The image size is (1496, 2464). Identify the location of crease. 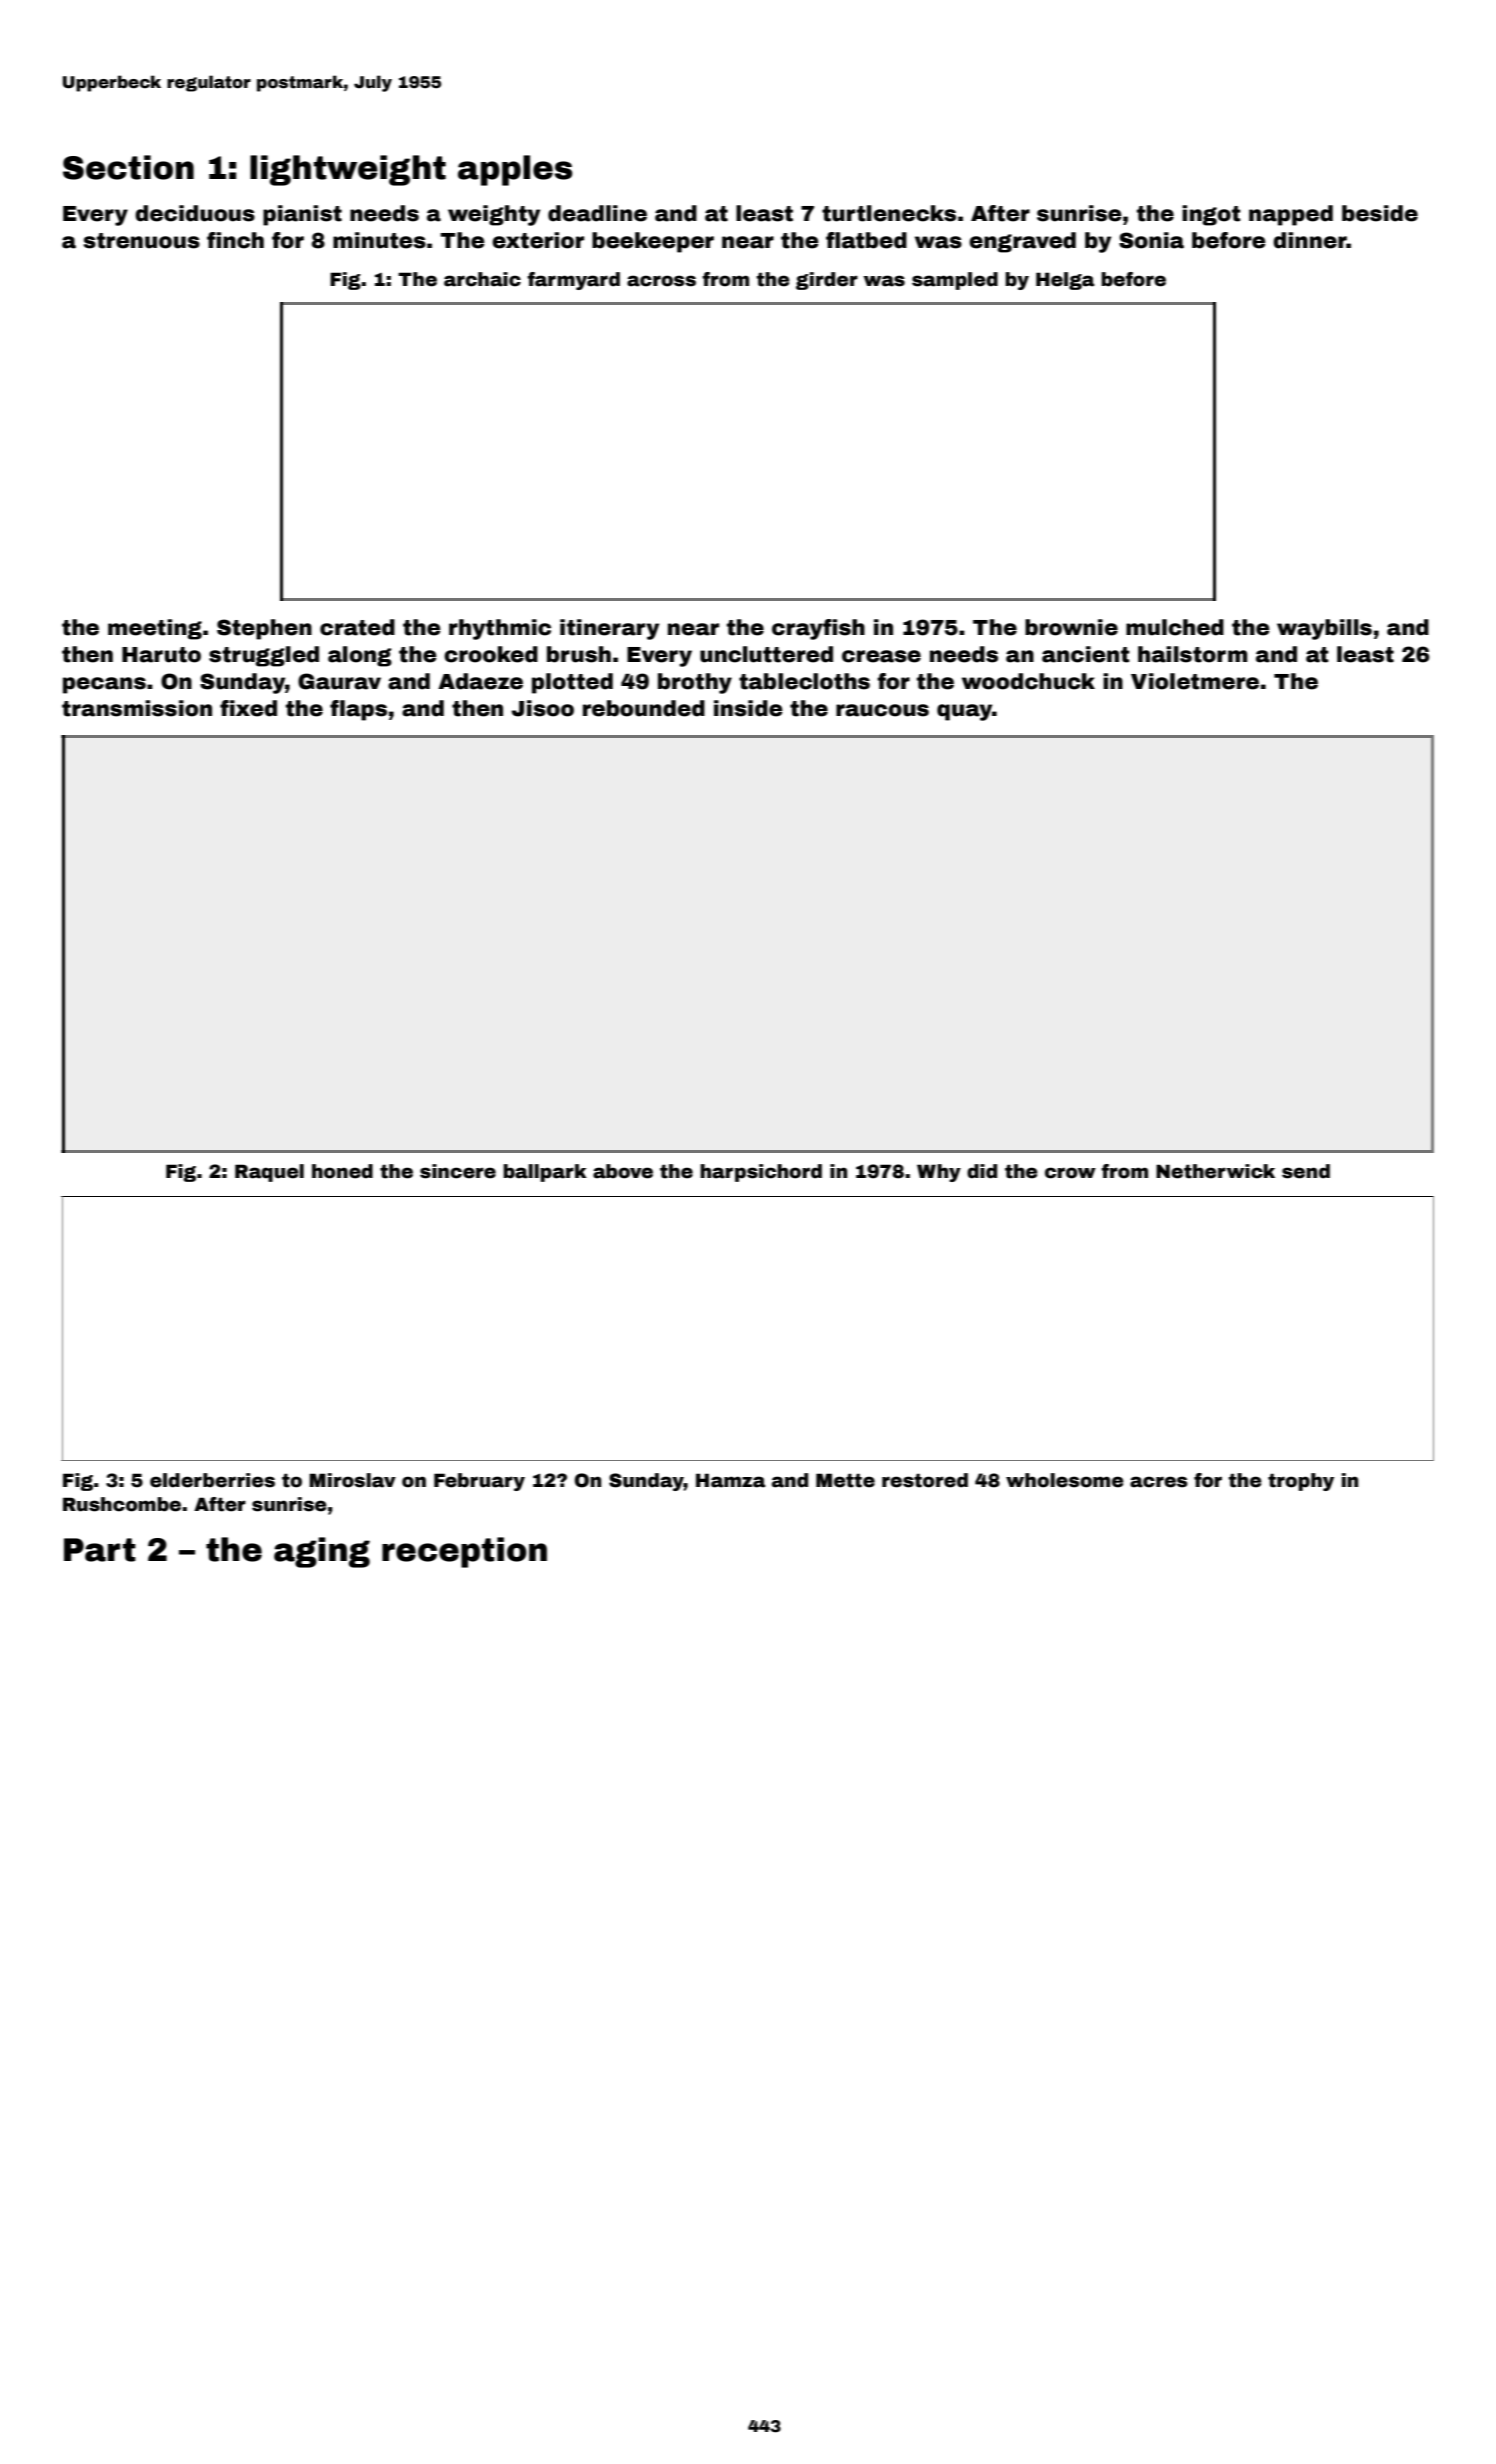
(881, 656).
